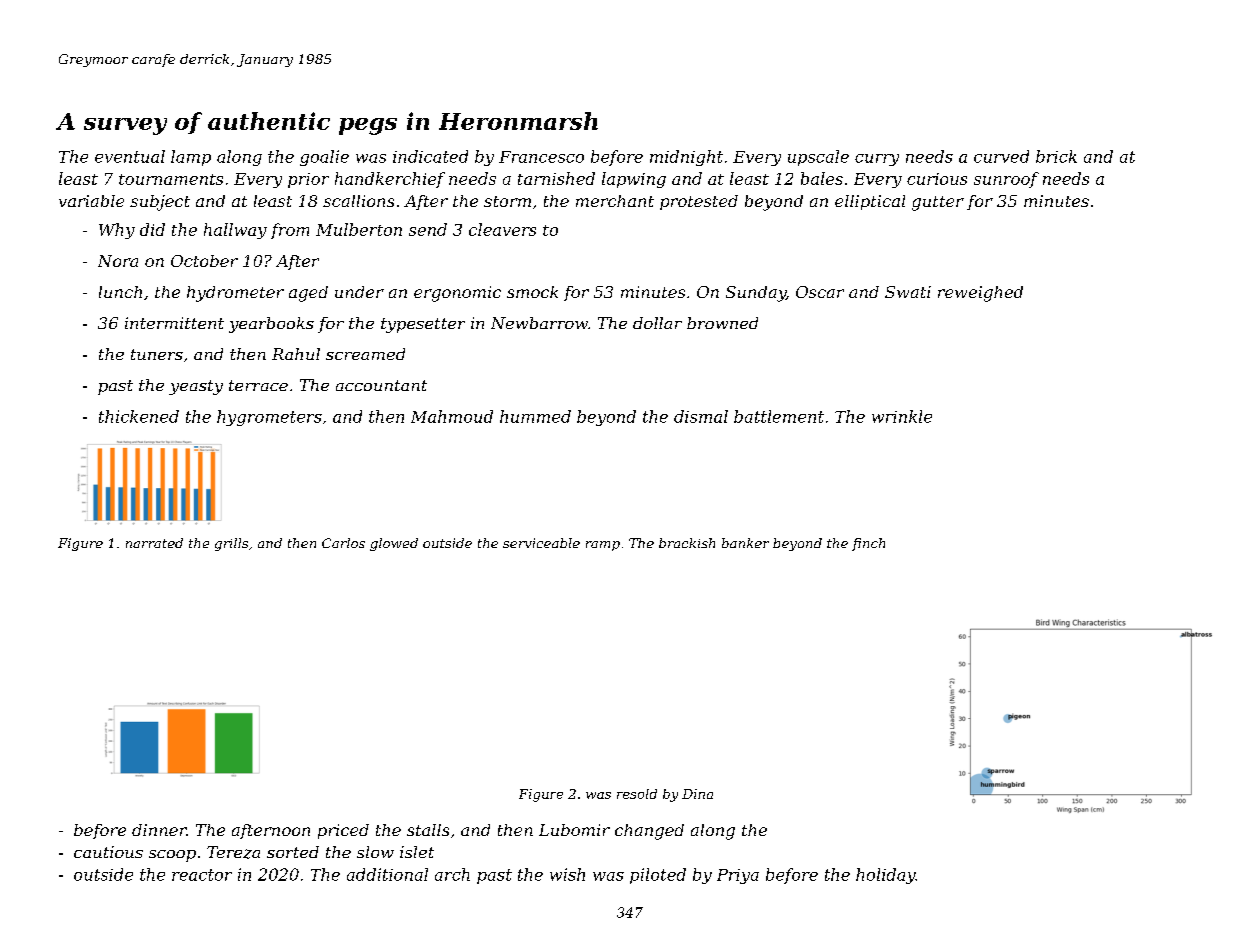  What do you see at coordinates (507, 201) in the document?
I see `storm` at bounding box center [507, 201].
